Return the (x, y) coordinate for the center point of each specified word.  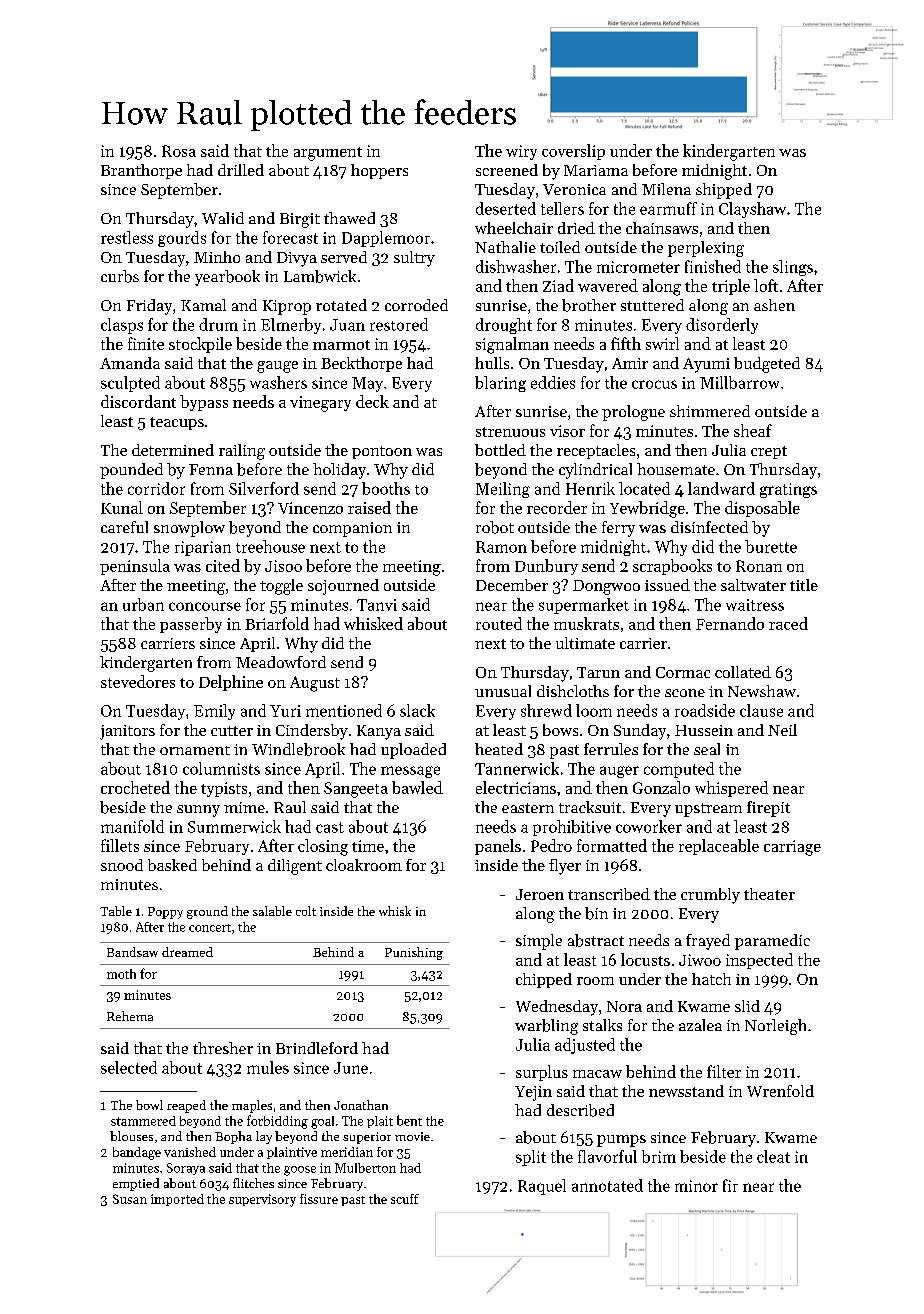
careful (124, 527)
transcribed (609, 894)
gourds (182, 239)
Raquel (542, 1187)
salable (272, 911)
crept (769, 452)
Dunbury (546, 567)
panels (498, 847)
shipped (724, 191)
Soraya (186, 1169)
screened (507, 170)
